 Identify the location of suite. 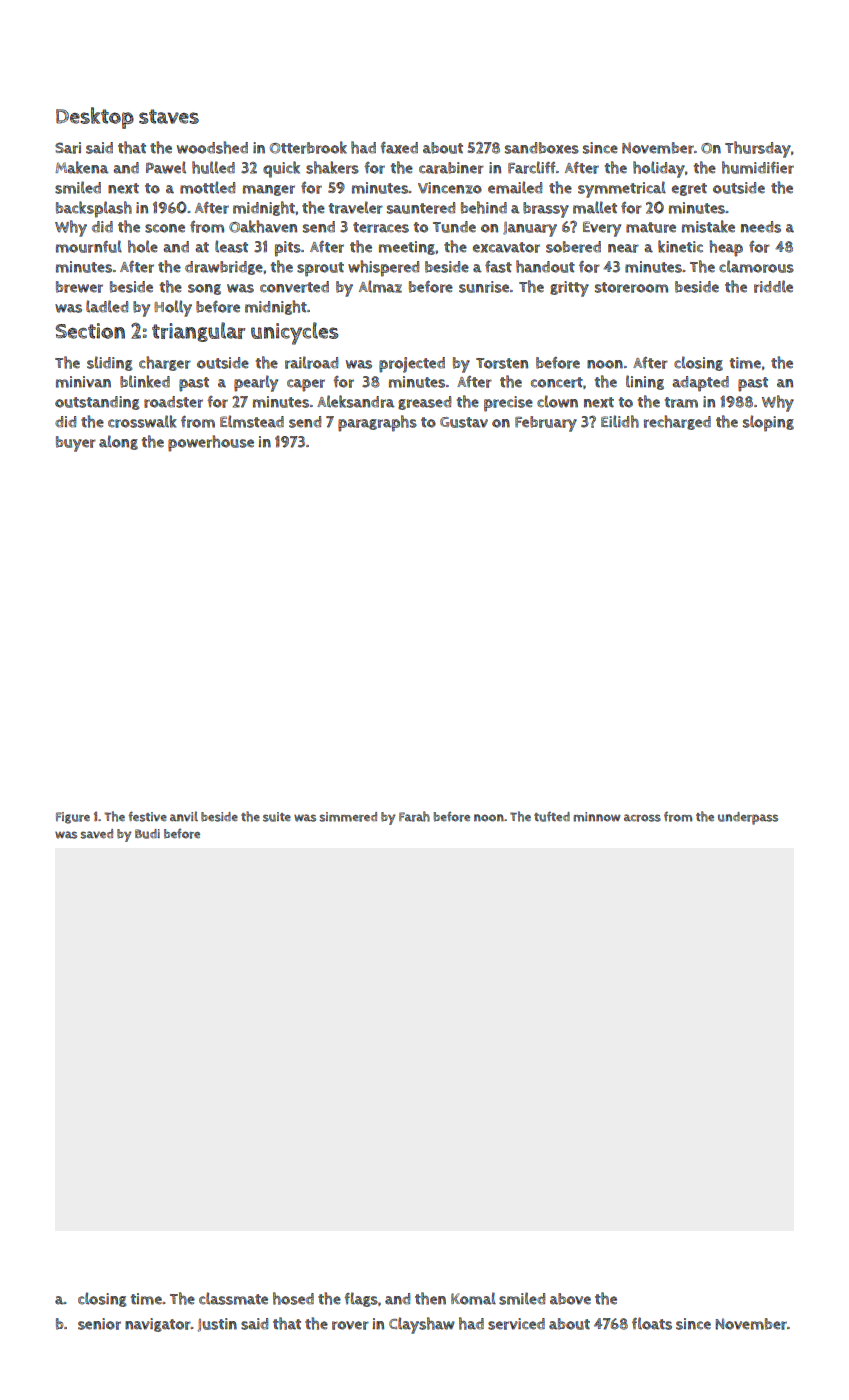
(277, 817).
